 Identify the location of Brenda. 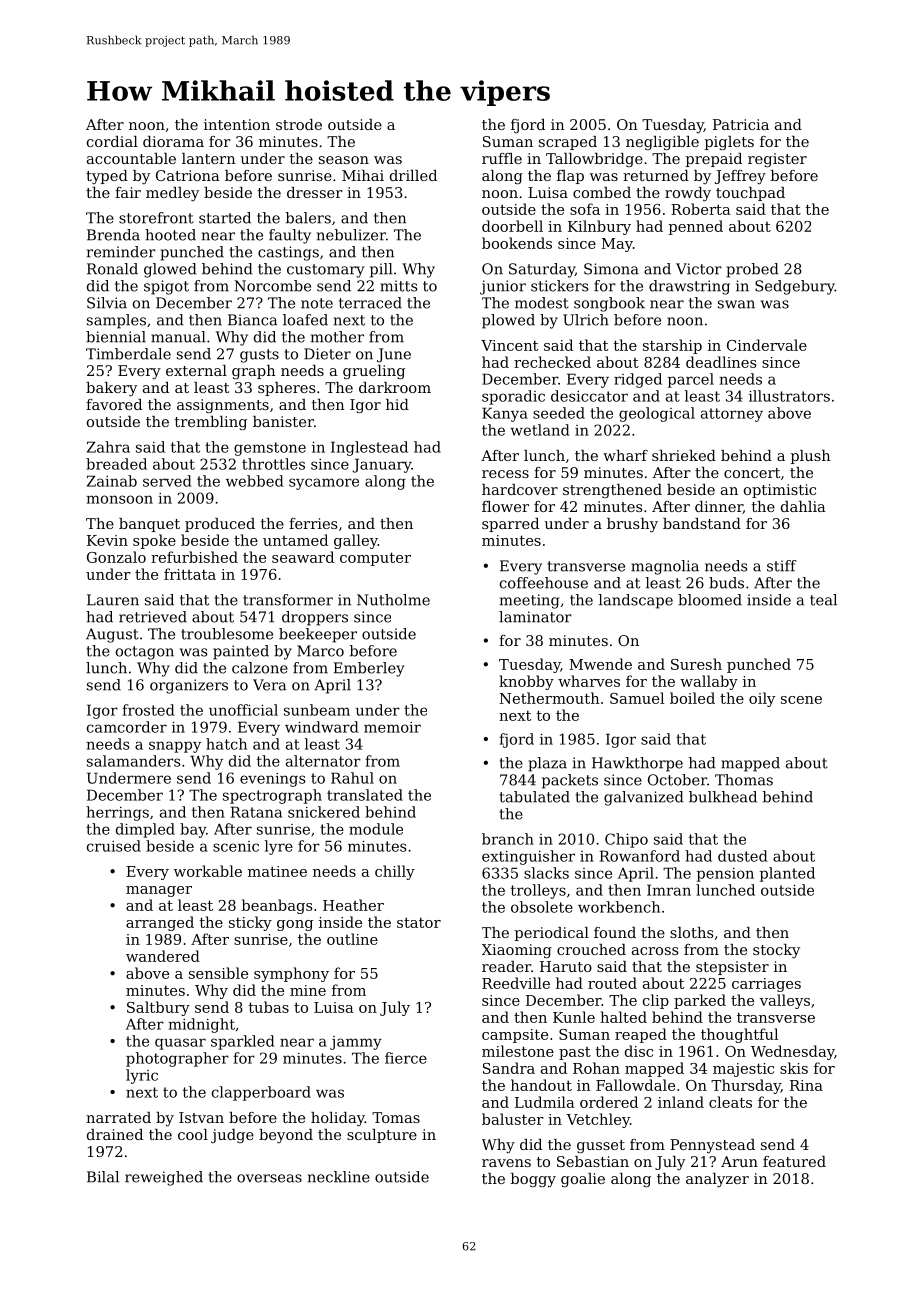
(113, 235).
